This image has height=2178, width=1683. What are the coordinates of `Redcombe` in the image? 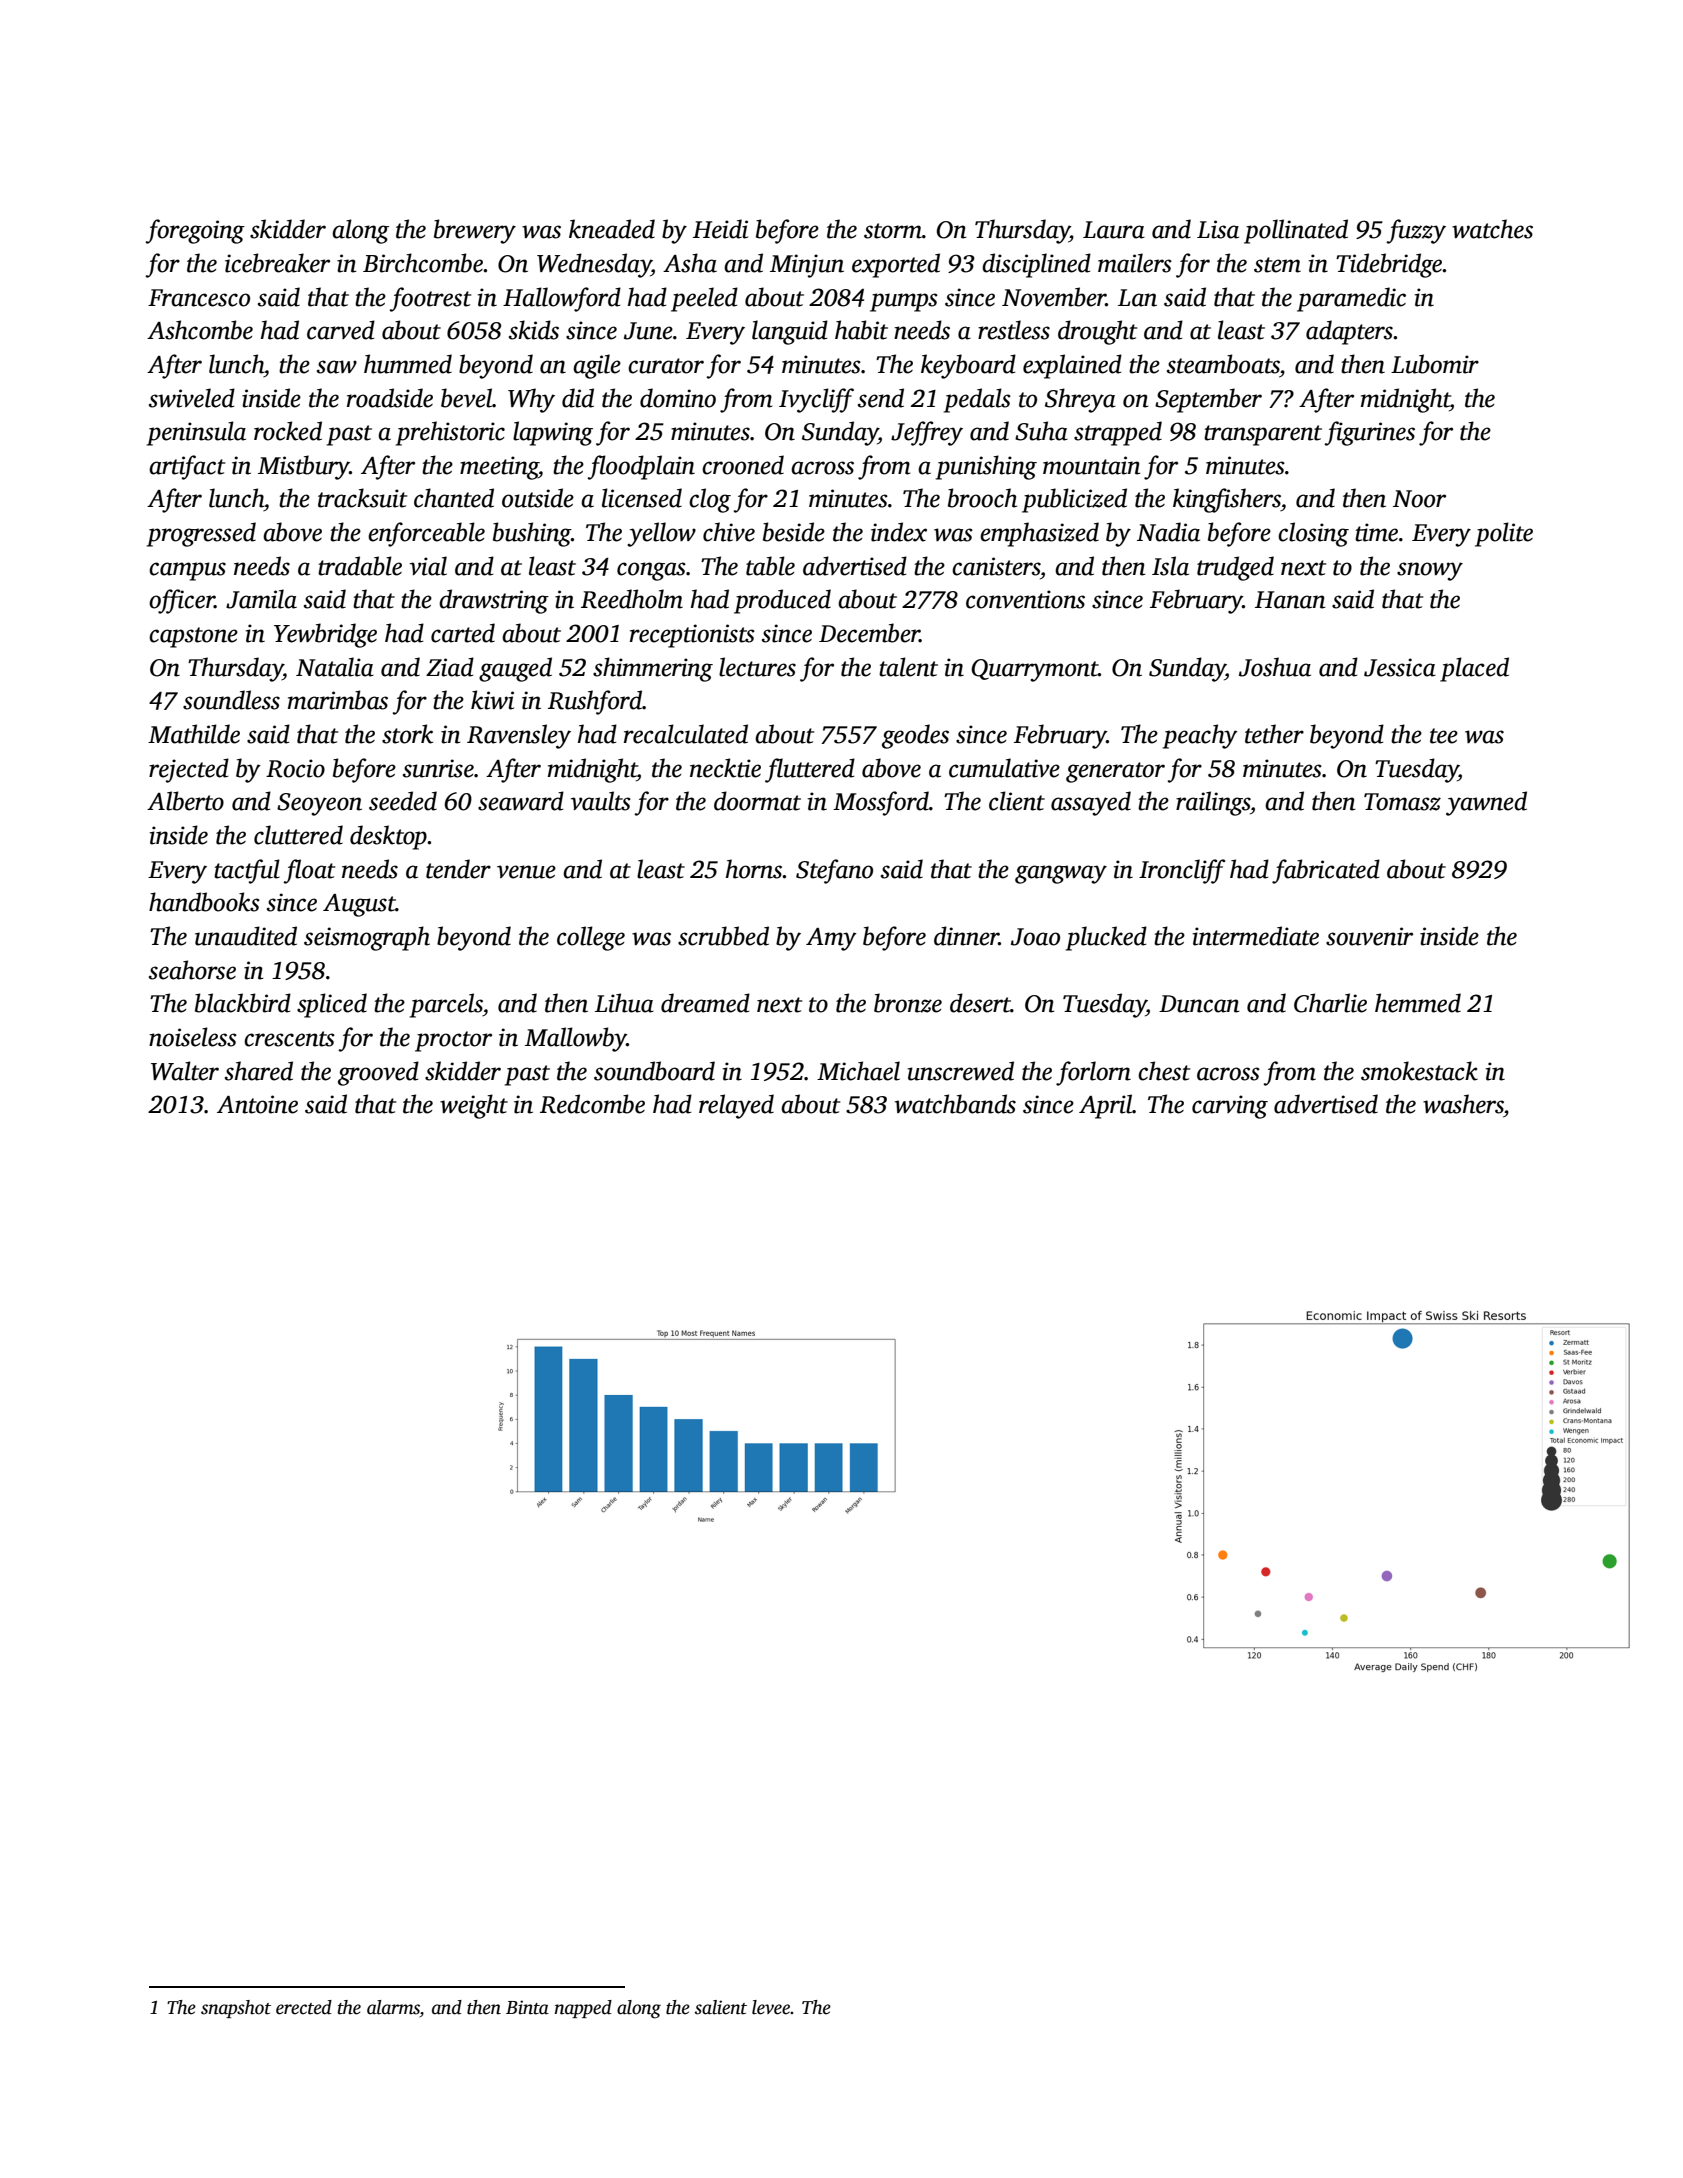 It's located at (592, 1104).
